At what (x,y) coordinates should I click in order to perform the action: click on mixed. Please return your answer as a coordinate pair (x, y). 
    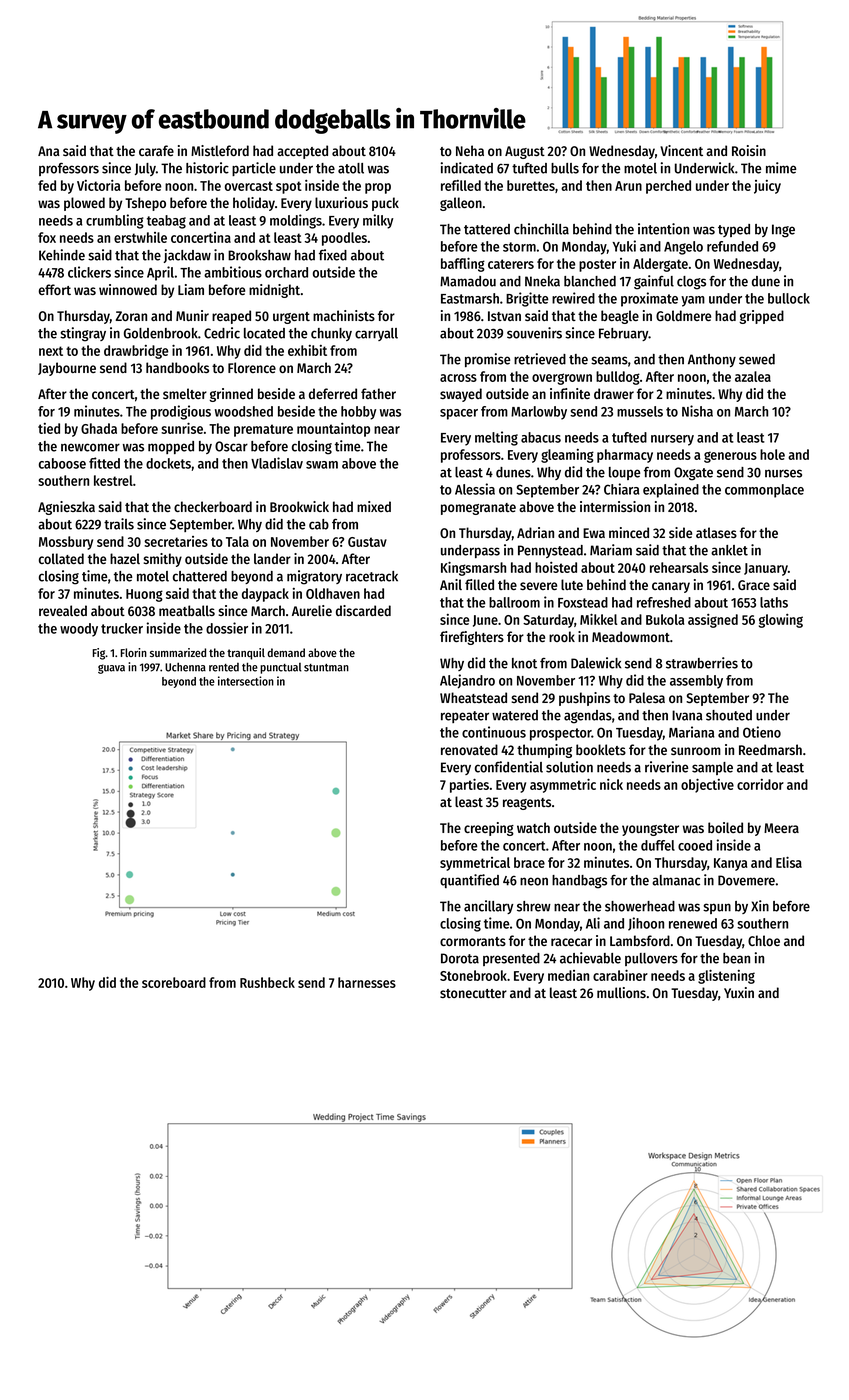
    Looking at the image, I should click on (374, 506).
